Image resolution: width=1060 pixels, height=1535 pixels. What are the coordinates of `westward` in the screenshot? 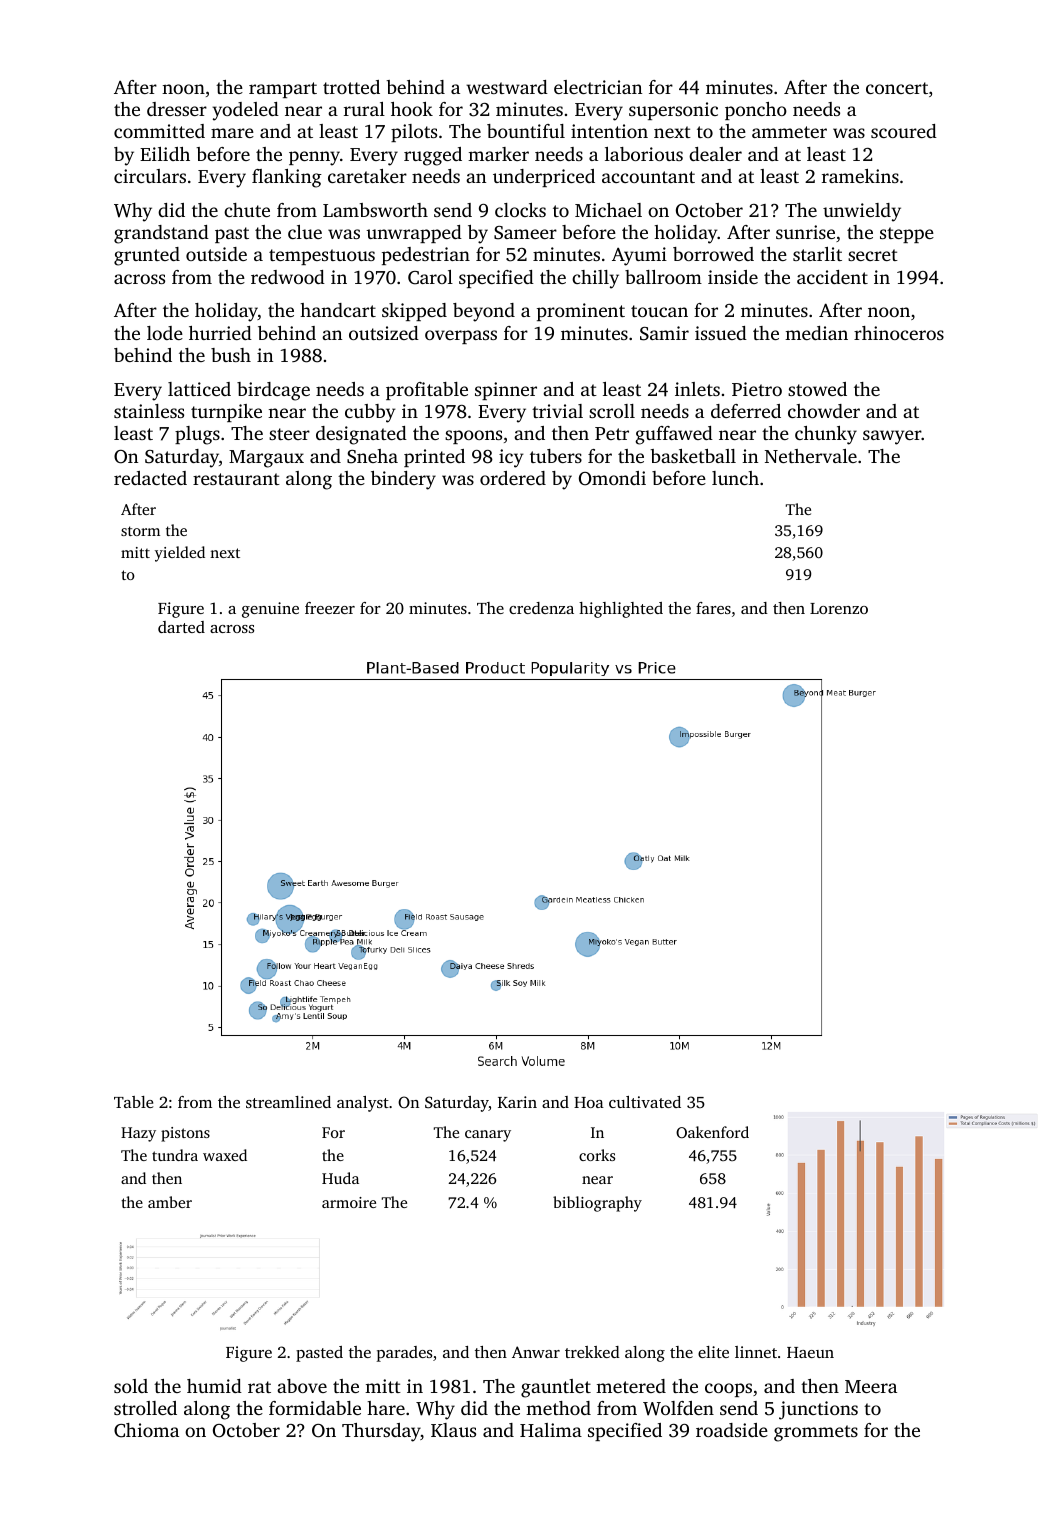 It's located at (507, 87).
